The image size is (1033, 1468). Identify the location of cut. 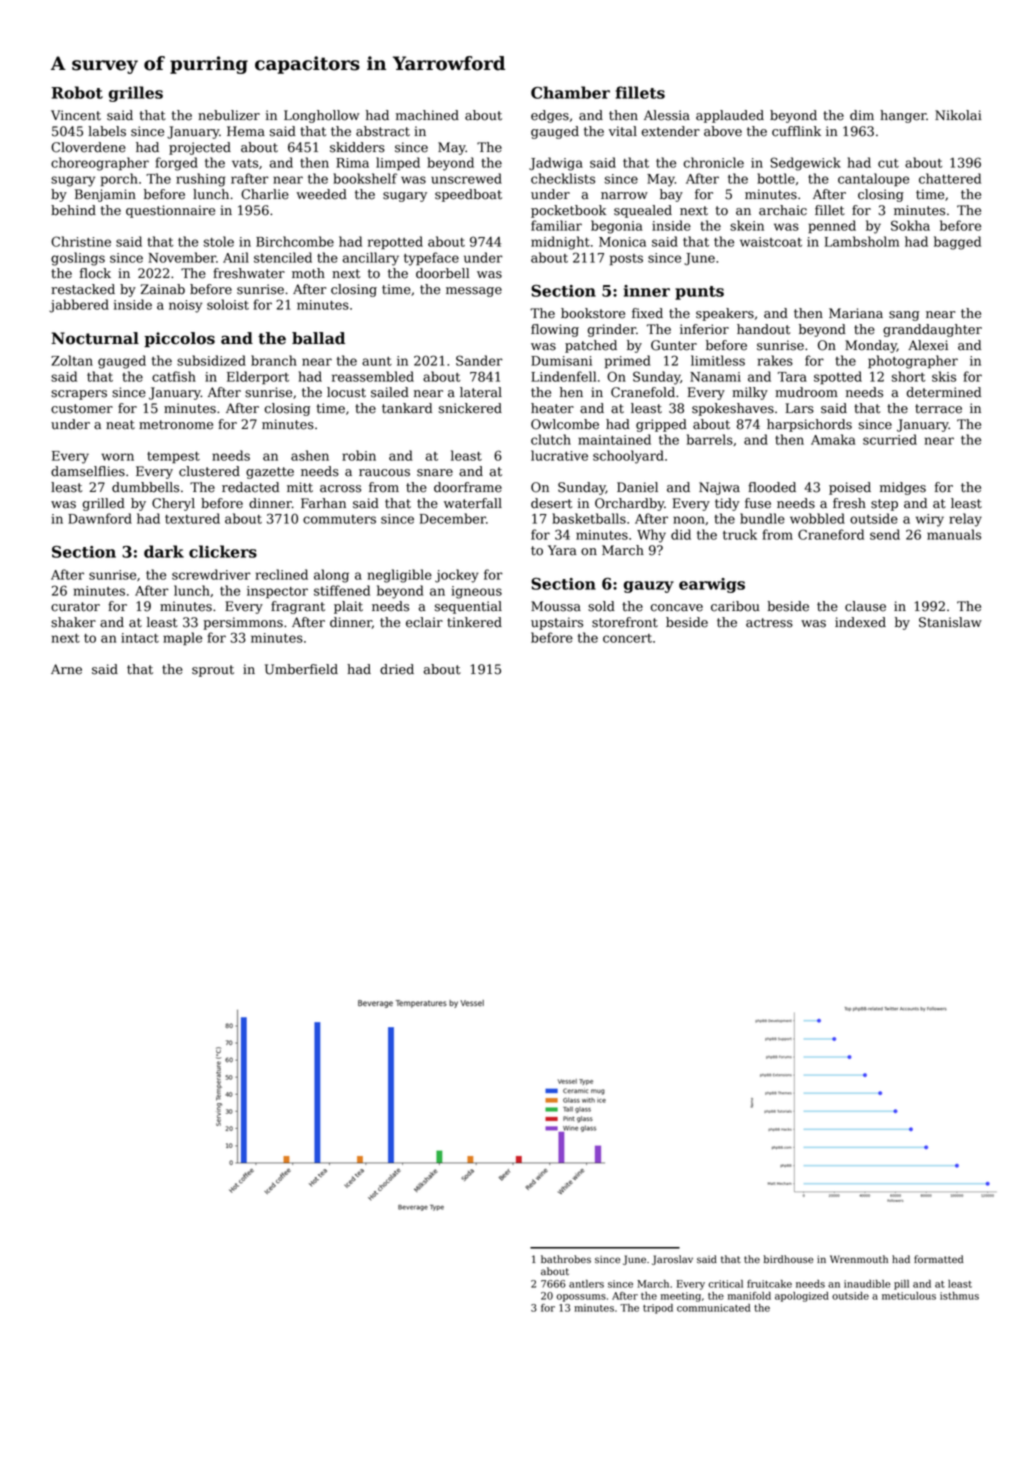
(888, 163).
